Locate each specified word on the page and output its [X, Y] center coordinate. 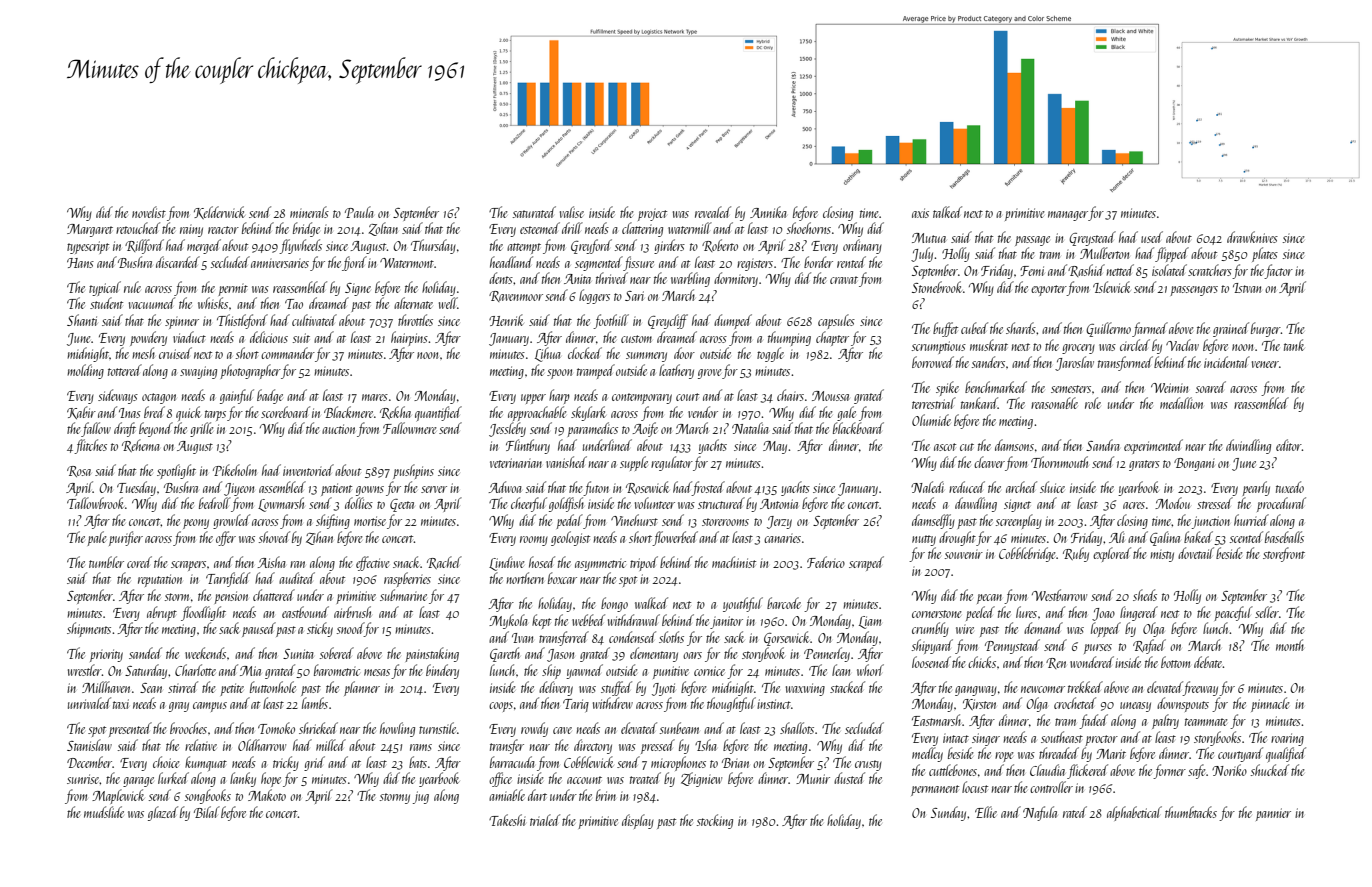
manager [1068, 216]
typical [105, 288]
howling [397, 729]
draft [125, 429]
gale [846, 413]
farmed [1150, 329]
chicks [982, 662]
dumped [733, 321]
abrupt [162, 613]
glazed [163, 813]
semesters [1071, 389]
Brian [735, 763]
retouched [138, 228]
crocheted [1075, 703]
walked [651, 603]
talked [947, 212]
